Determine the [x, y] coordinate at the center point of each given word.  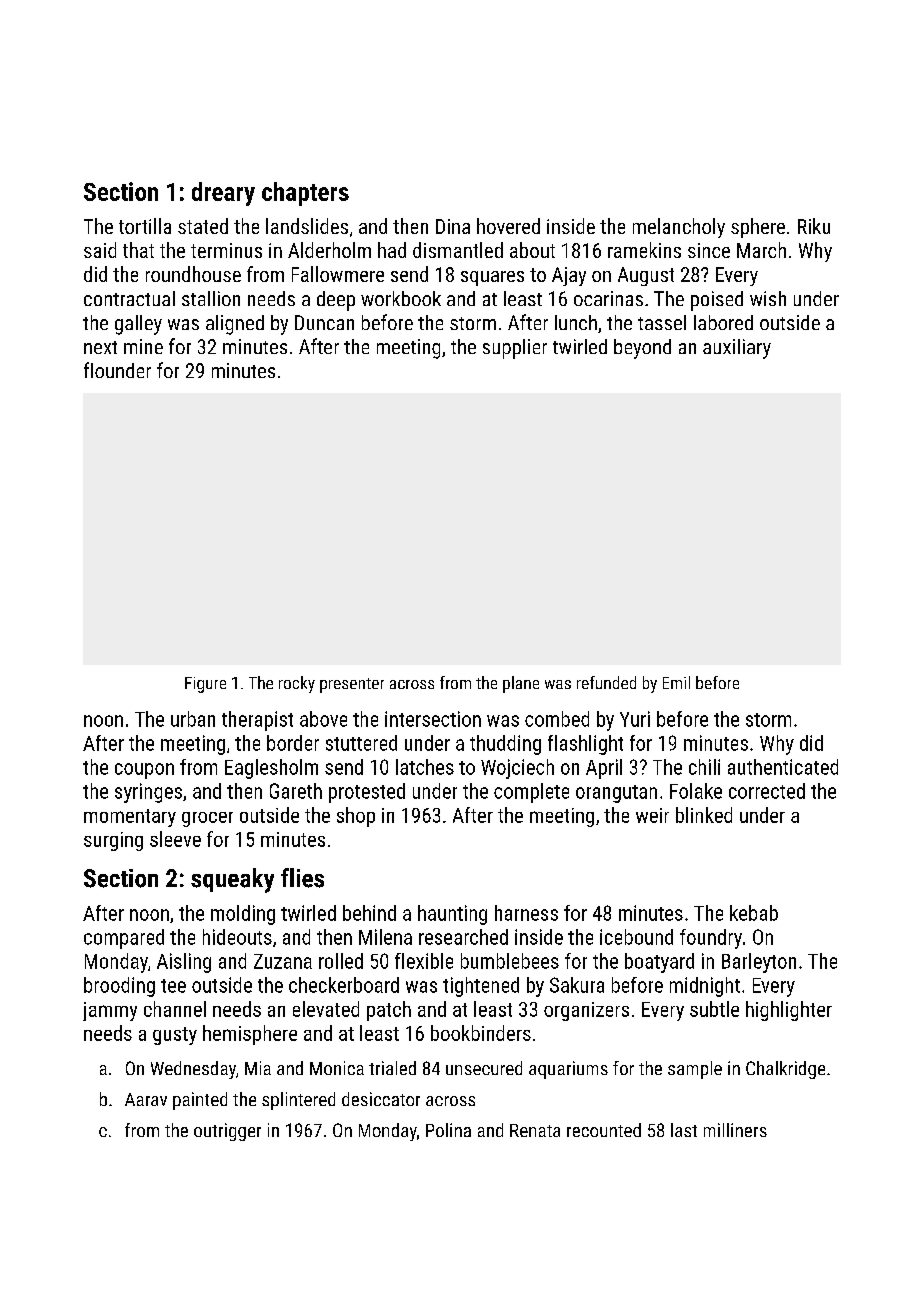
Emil [676, 682]
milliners [735, 1130]
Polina [448, 1130]
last [684, 1130]
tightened [481, 987]
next [100, 347]
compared [124, 939]
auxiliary [737, 349]
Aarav [146, 1099]
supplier [515, 349]
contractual [129, 298]
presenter [352, 685]
